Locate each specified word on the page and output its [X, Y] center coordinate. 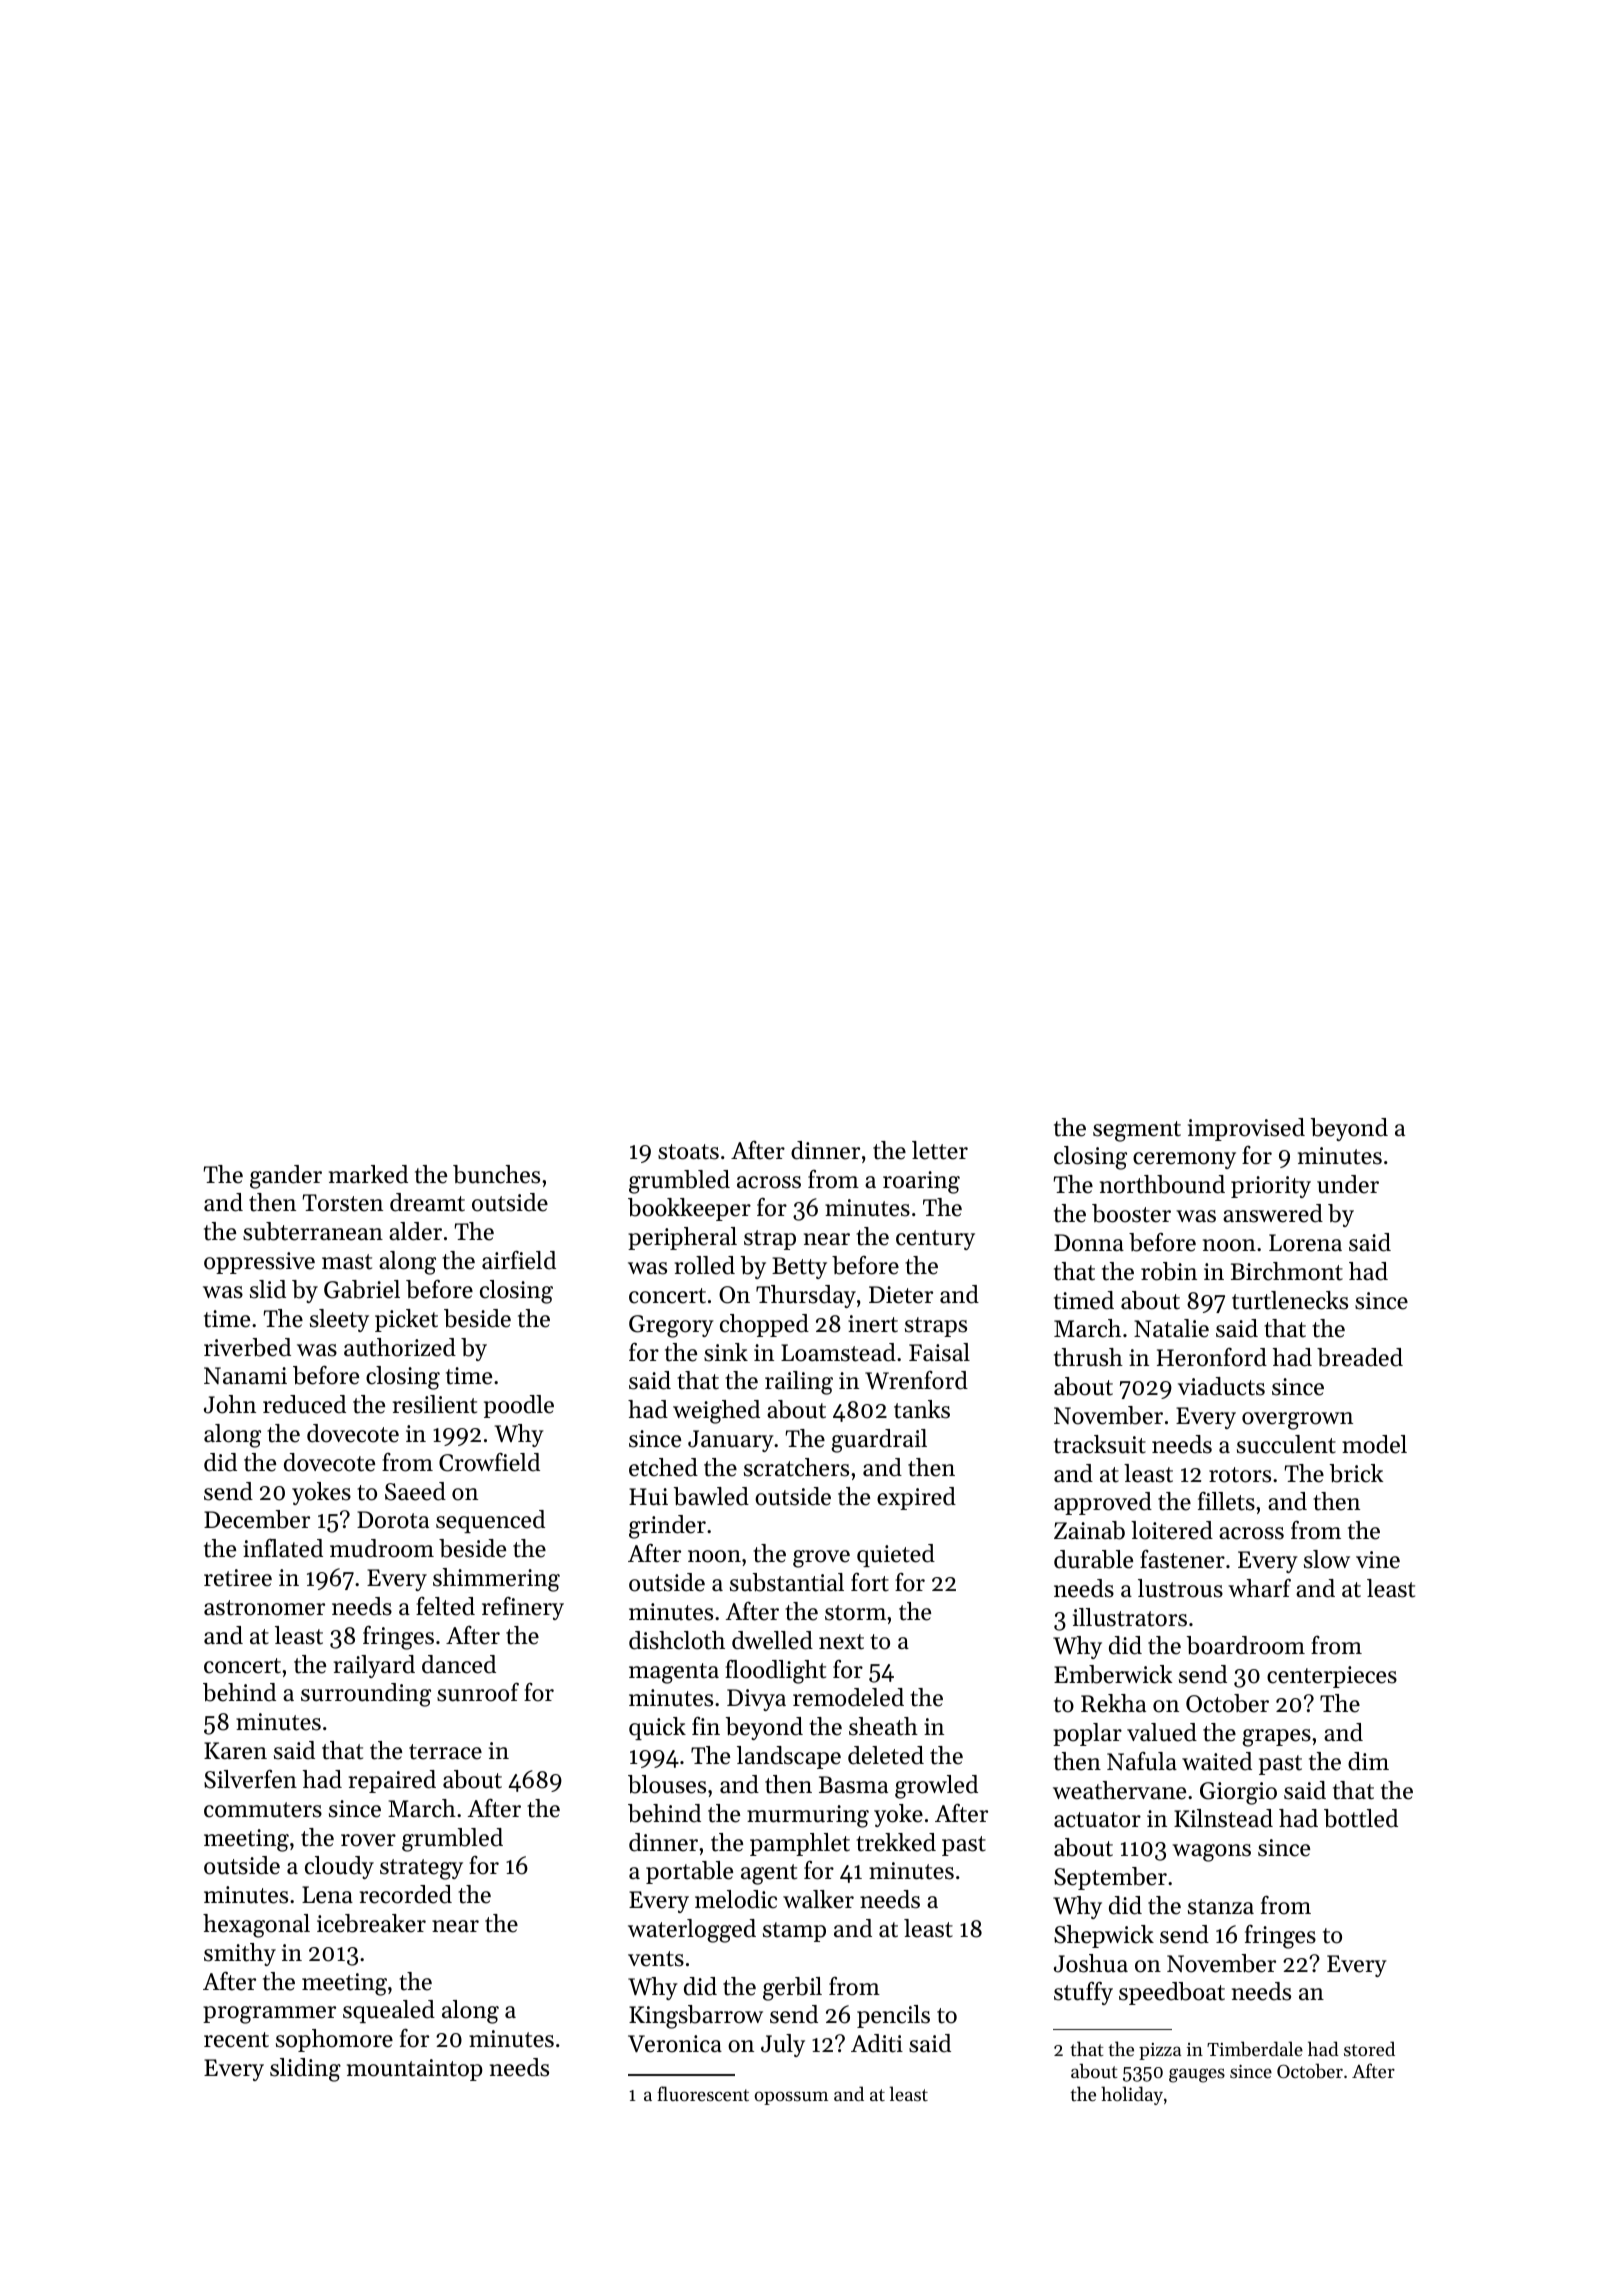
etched [663, 1467]
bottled [1361, 1818]
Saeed [415, 1491]
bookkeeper [689, 1209]
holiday [1132, 2095]
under [1348, 1184]
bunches [496, 1174]
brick [1357, 1473]
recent [236, 2040]
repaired [392, 1781]
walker [818, 1899]
